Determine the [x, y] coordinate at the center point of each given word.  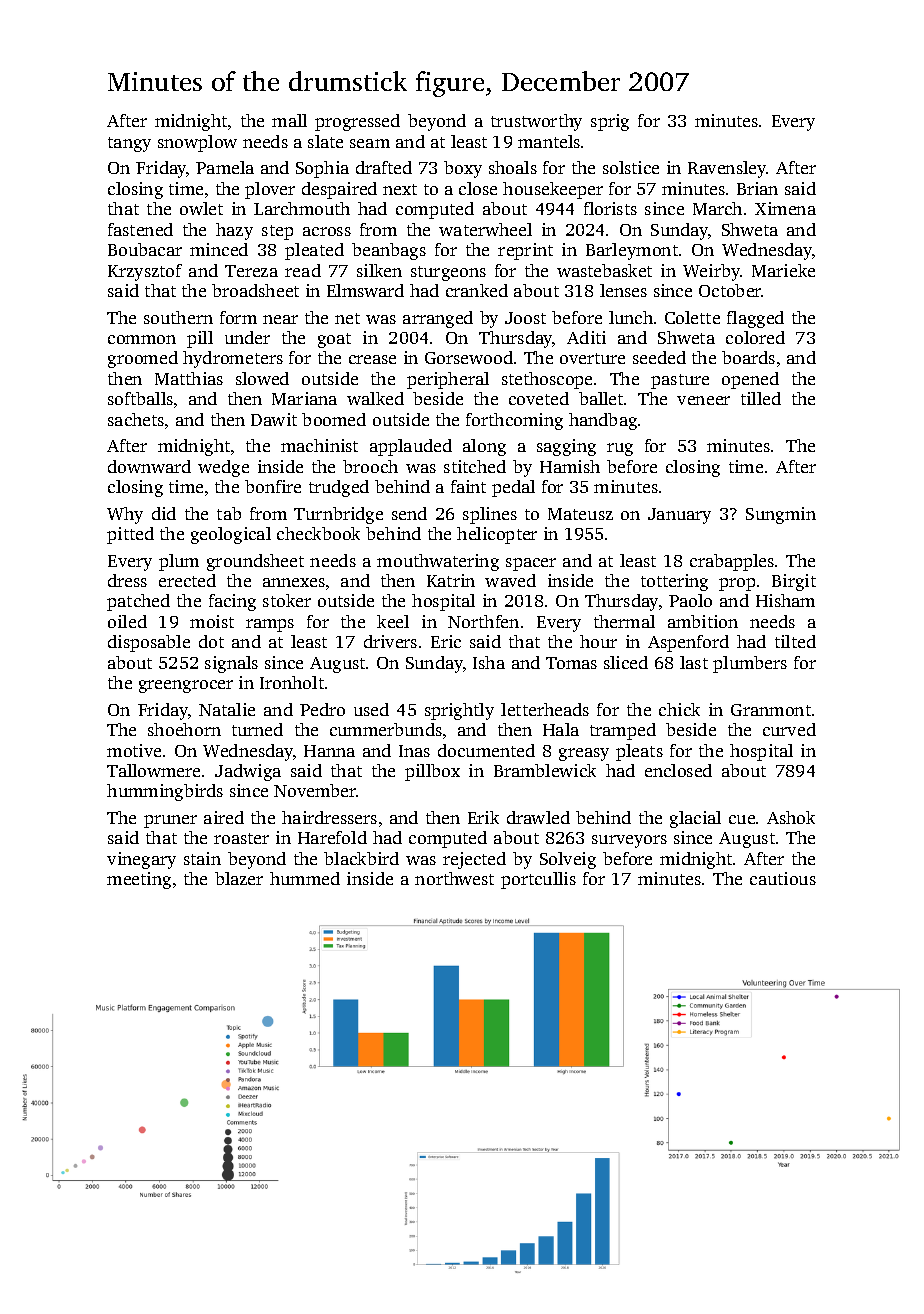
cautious [783, 878]
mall [289, 120]
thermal [624, 621]
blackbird [361, 858]
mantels [549, 141]
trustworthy [536, 122]
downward [149, 466]
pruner [170, 821]
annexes [294, 582]
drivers [390, 641]
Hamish [570, 466]
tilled [761, 398]
